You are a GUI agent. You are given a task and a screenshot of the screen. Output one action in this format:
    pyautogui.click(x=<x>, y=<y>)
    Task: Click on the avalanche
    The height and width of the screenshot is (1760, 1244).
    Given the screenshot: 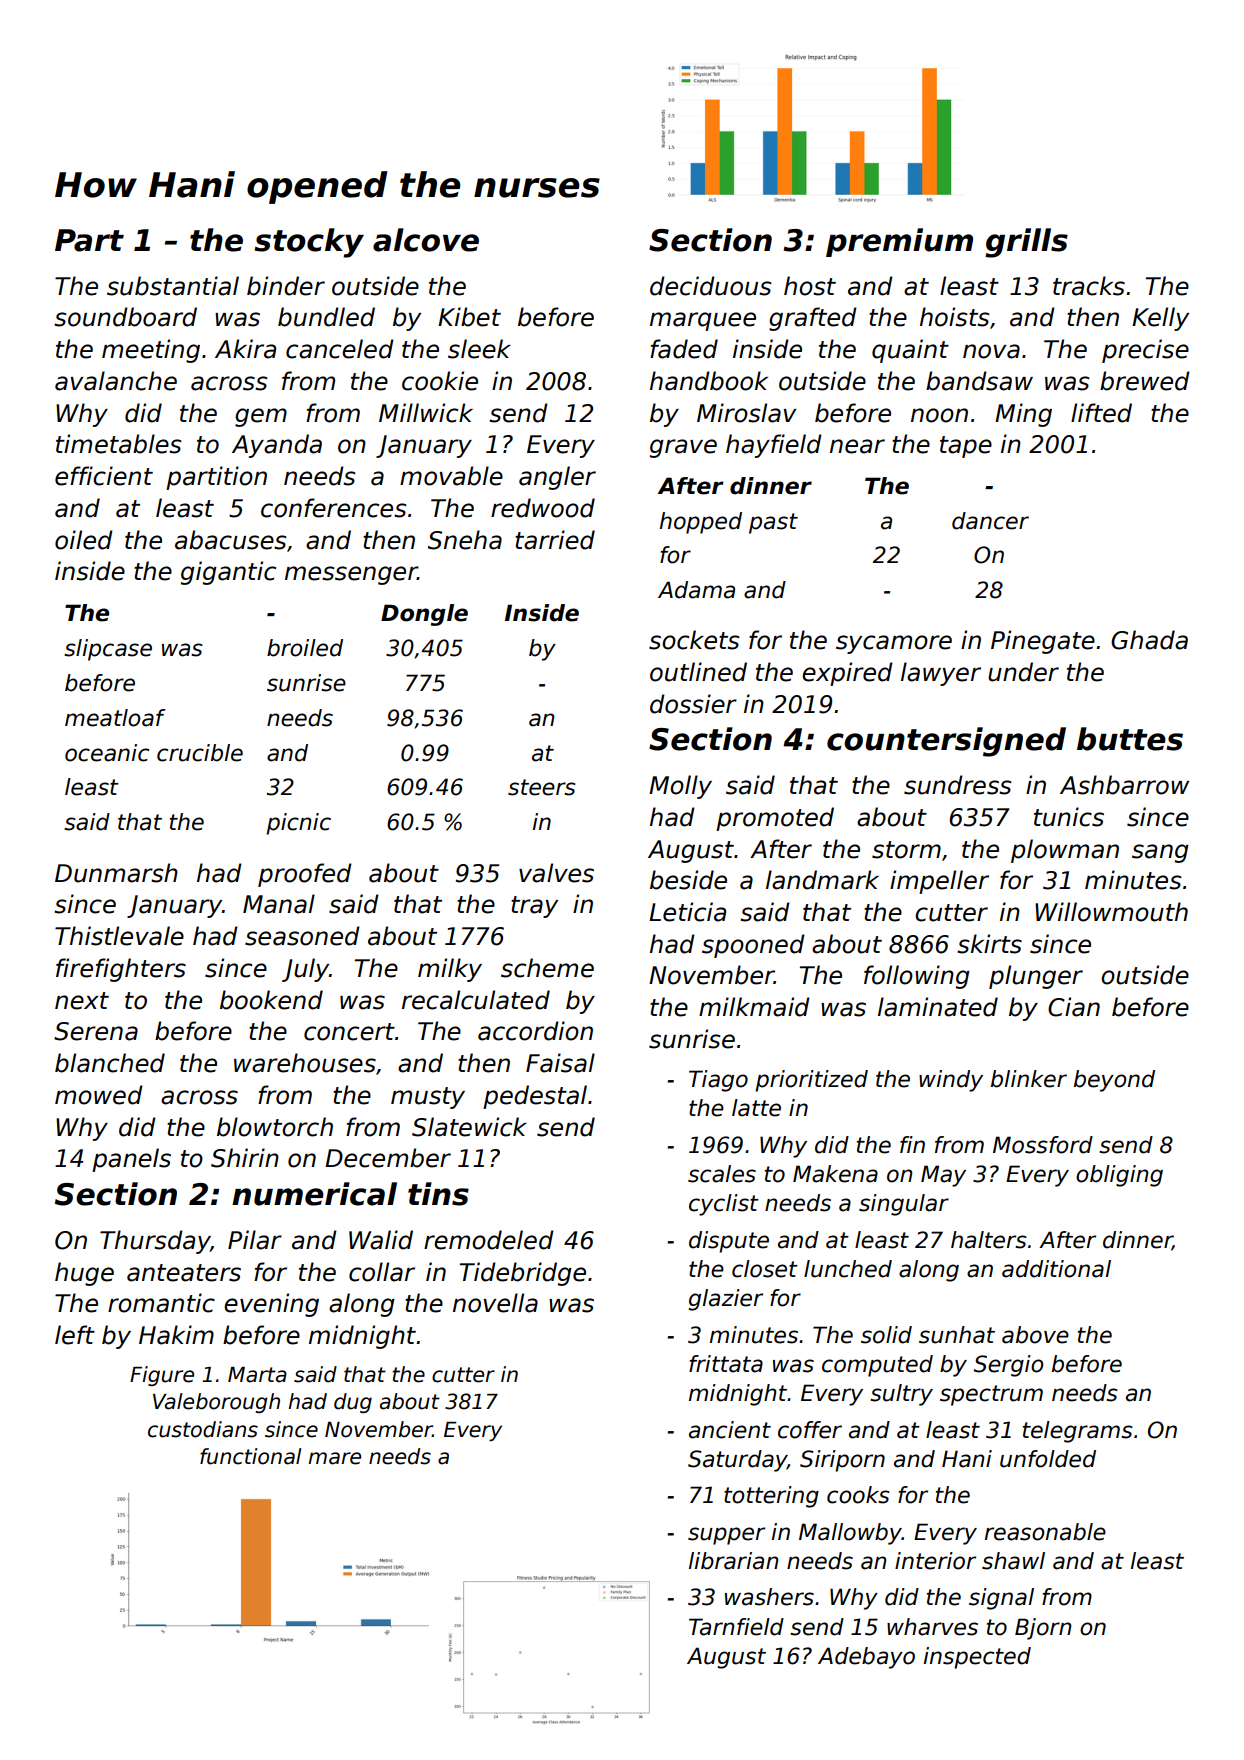 What is the action you would take?
    pyautogui.click(x=116, y=381)
